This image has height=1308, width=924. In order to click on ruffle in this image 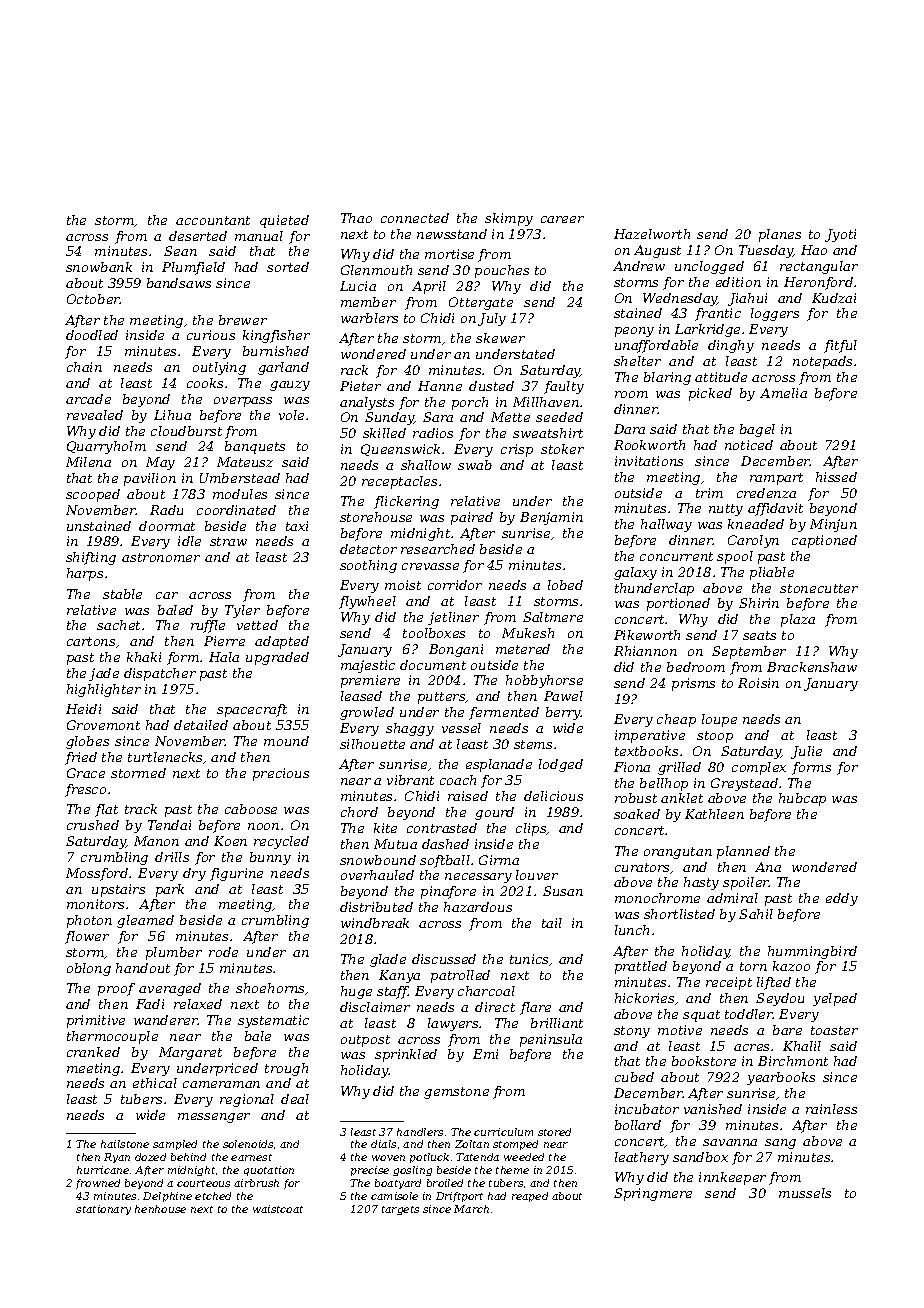, I will do `click(208, 626)`.
